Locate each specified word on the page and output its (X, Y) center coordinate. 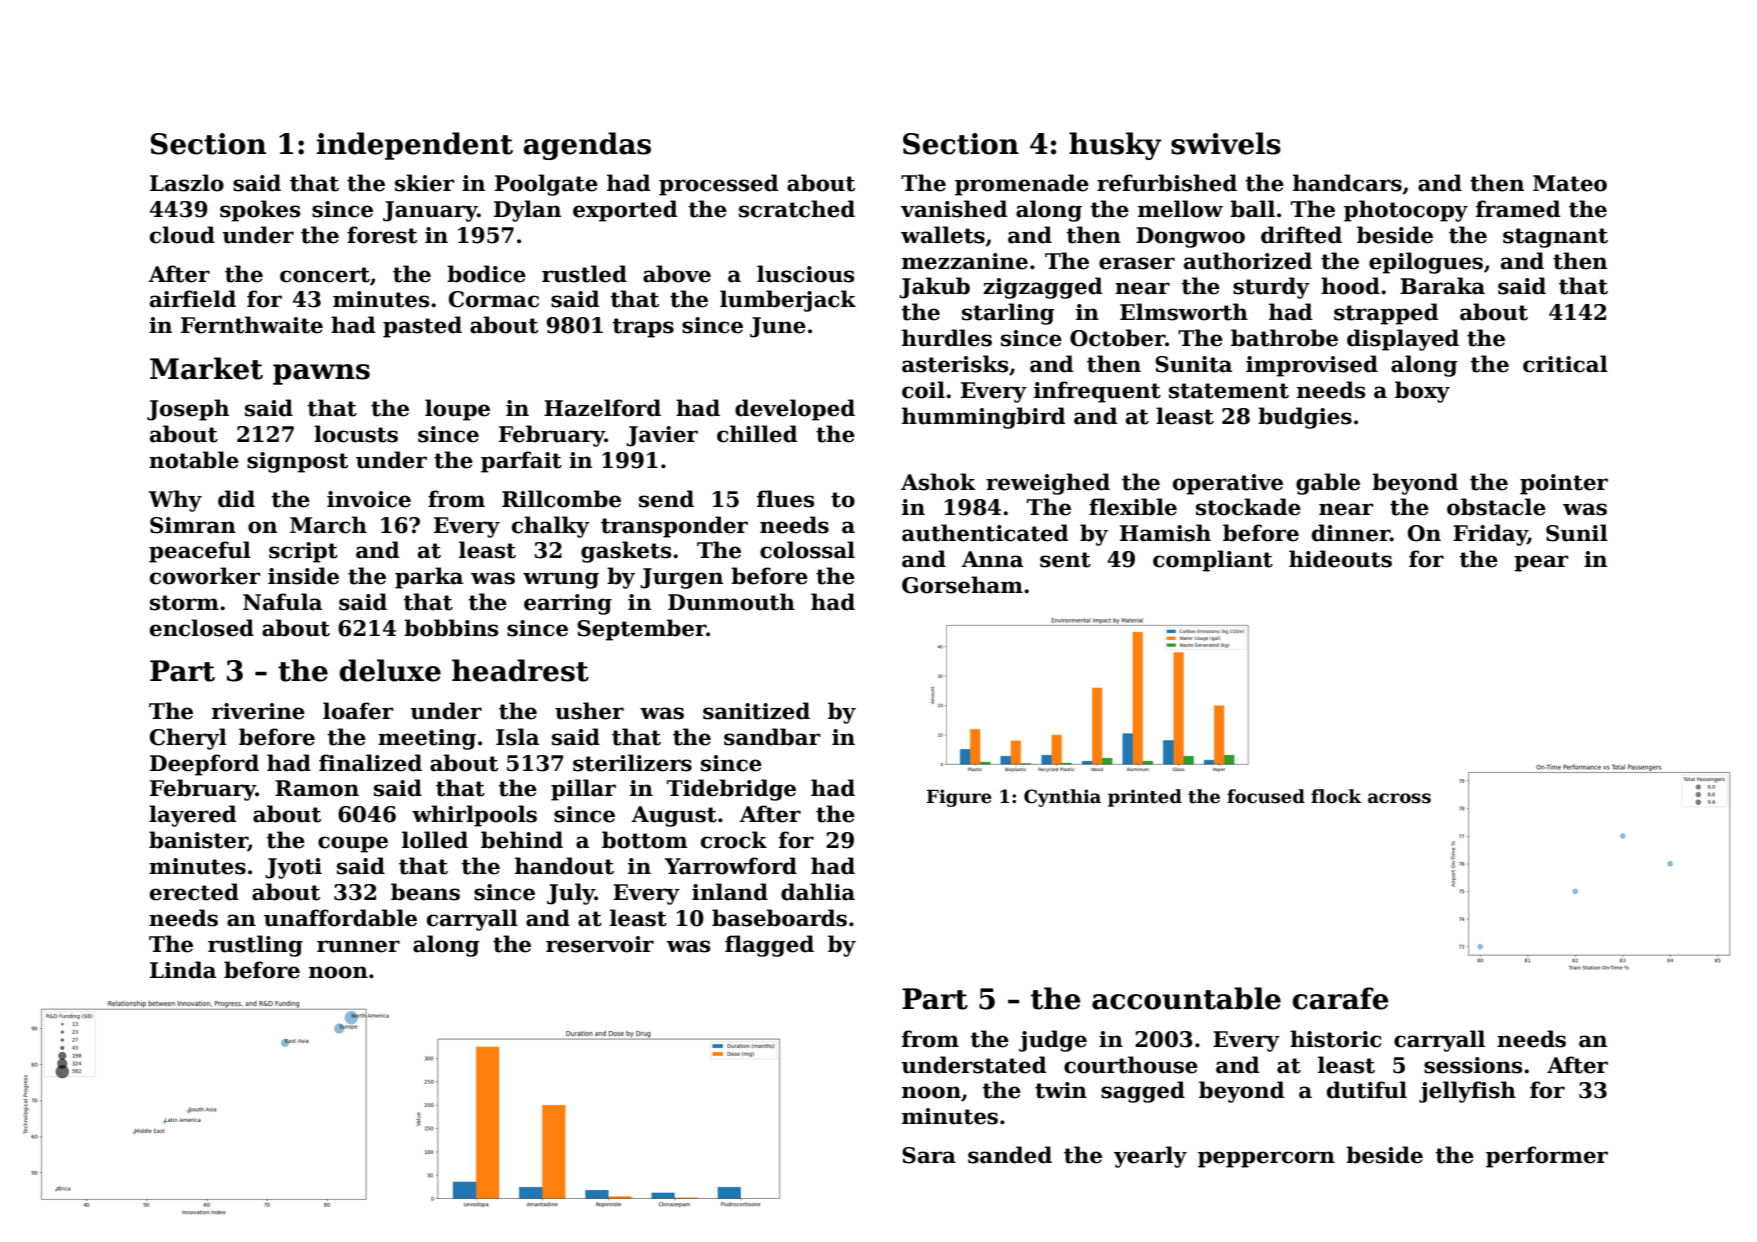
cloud (182, 235)
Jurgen (681, 578)
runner (358, 946)
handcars (1347, 183)
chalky (551, 527)
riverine (258, 711)
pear (1541, 563)
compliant (1213, 561)
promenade (1022, 185)
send (666, 499)
